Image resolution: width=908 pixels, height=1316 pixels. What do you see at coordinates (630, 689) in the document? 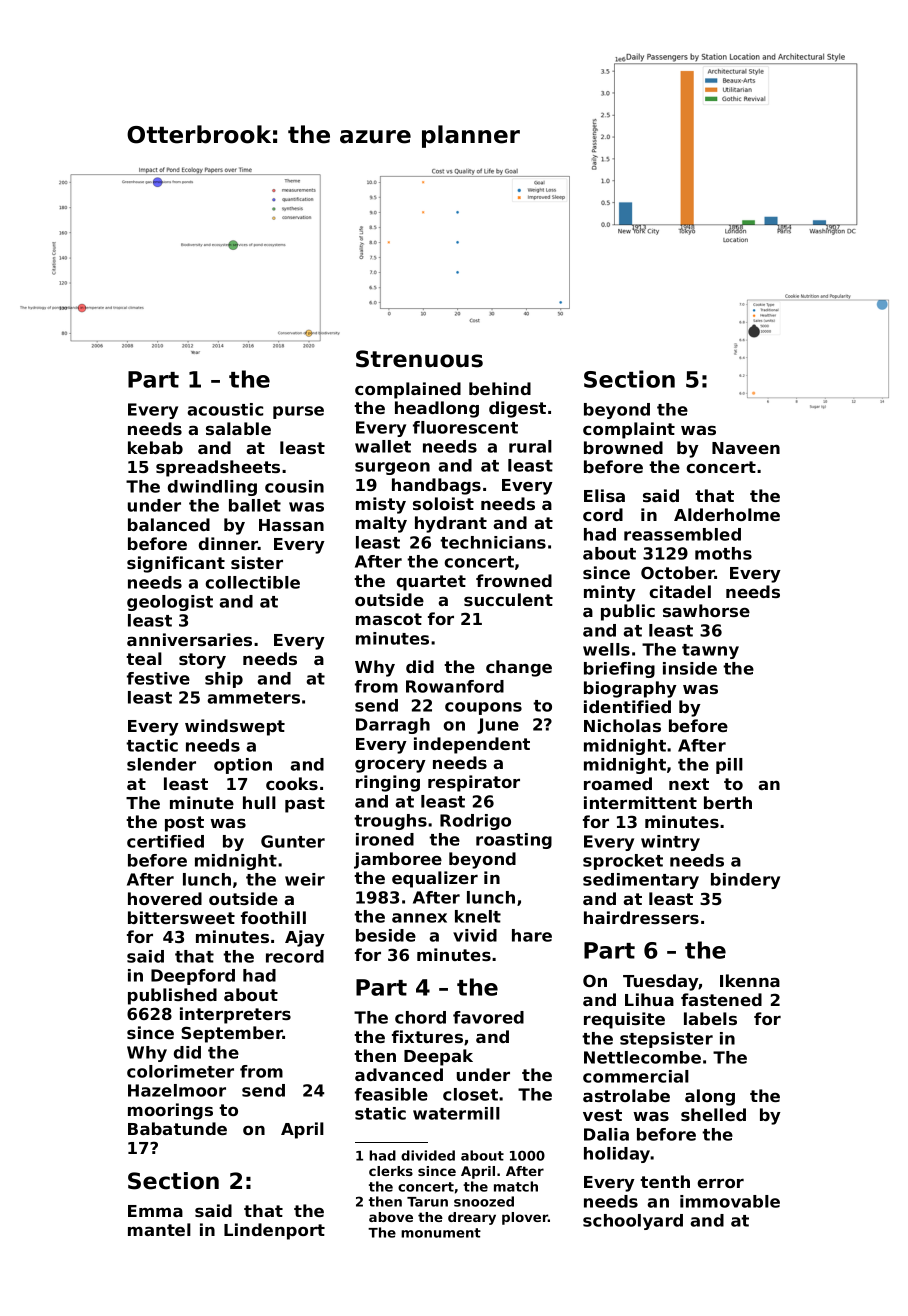
I see `biography` at bounding box center [630, 689].
